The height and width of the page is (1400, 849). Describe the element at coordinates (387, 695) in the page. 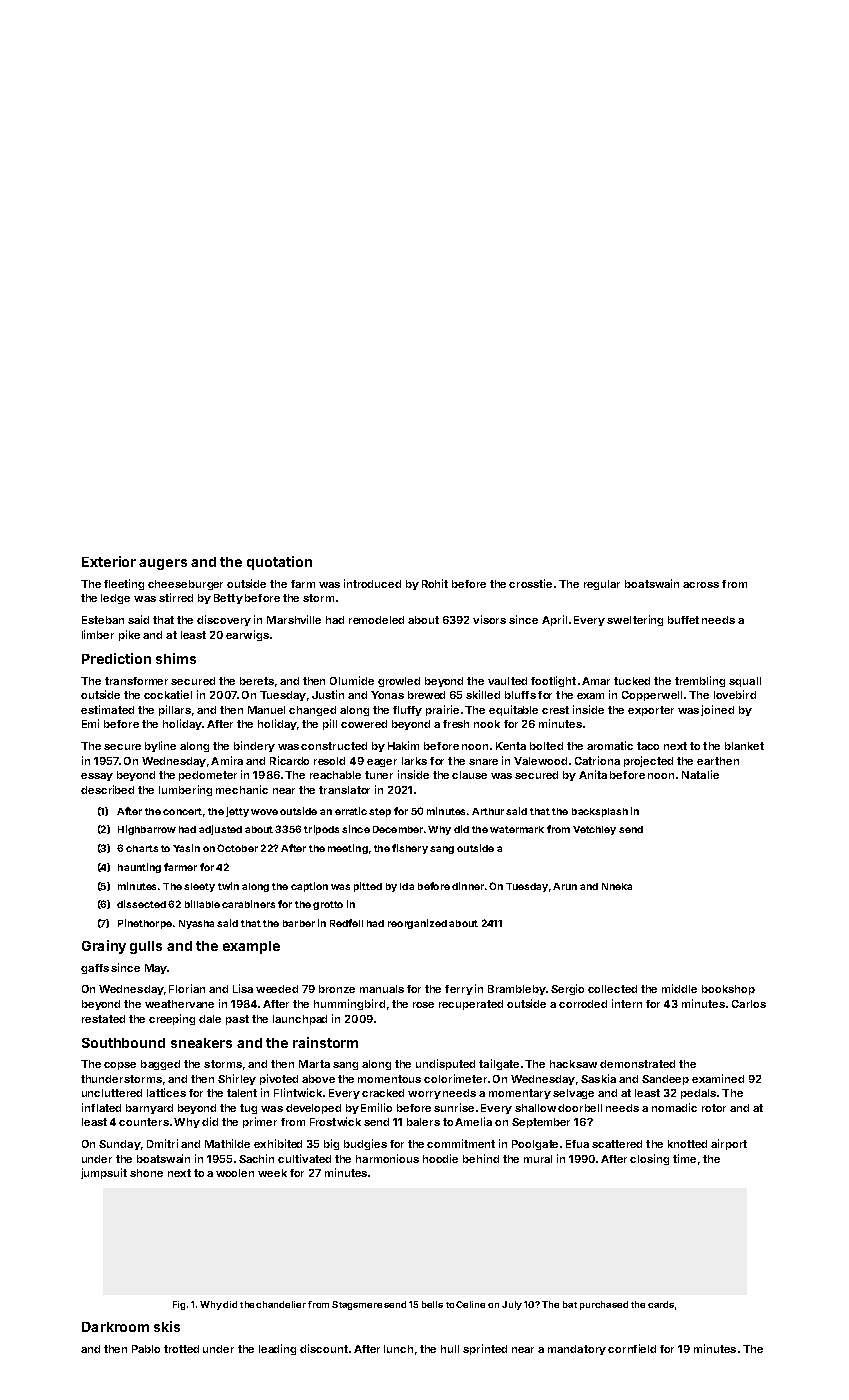

I see `Yonas` at that location.
